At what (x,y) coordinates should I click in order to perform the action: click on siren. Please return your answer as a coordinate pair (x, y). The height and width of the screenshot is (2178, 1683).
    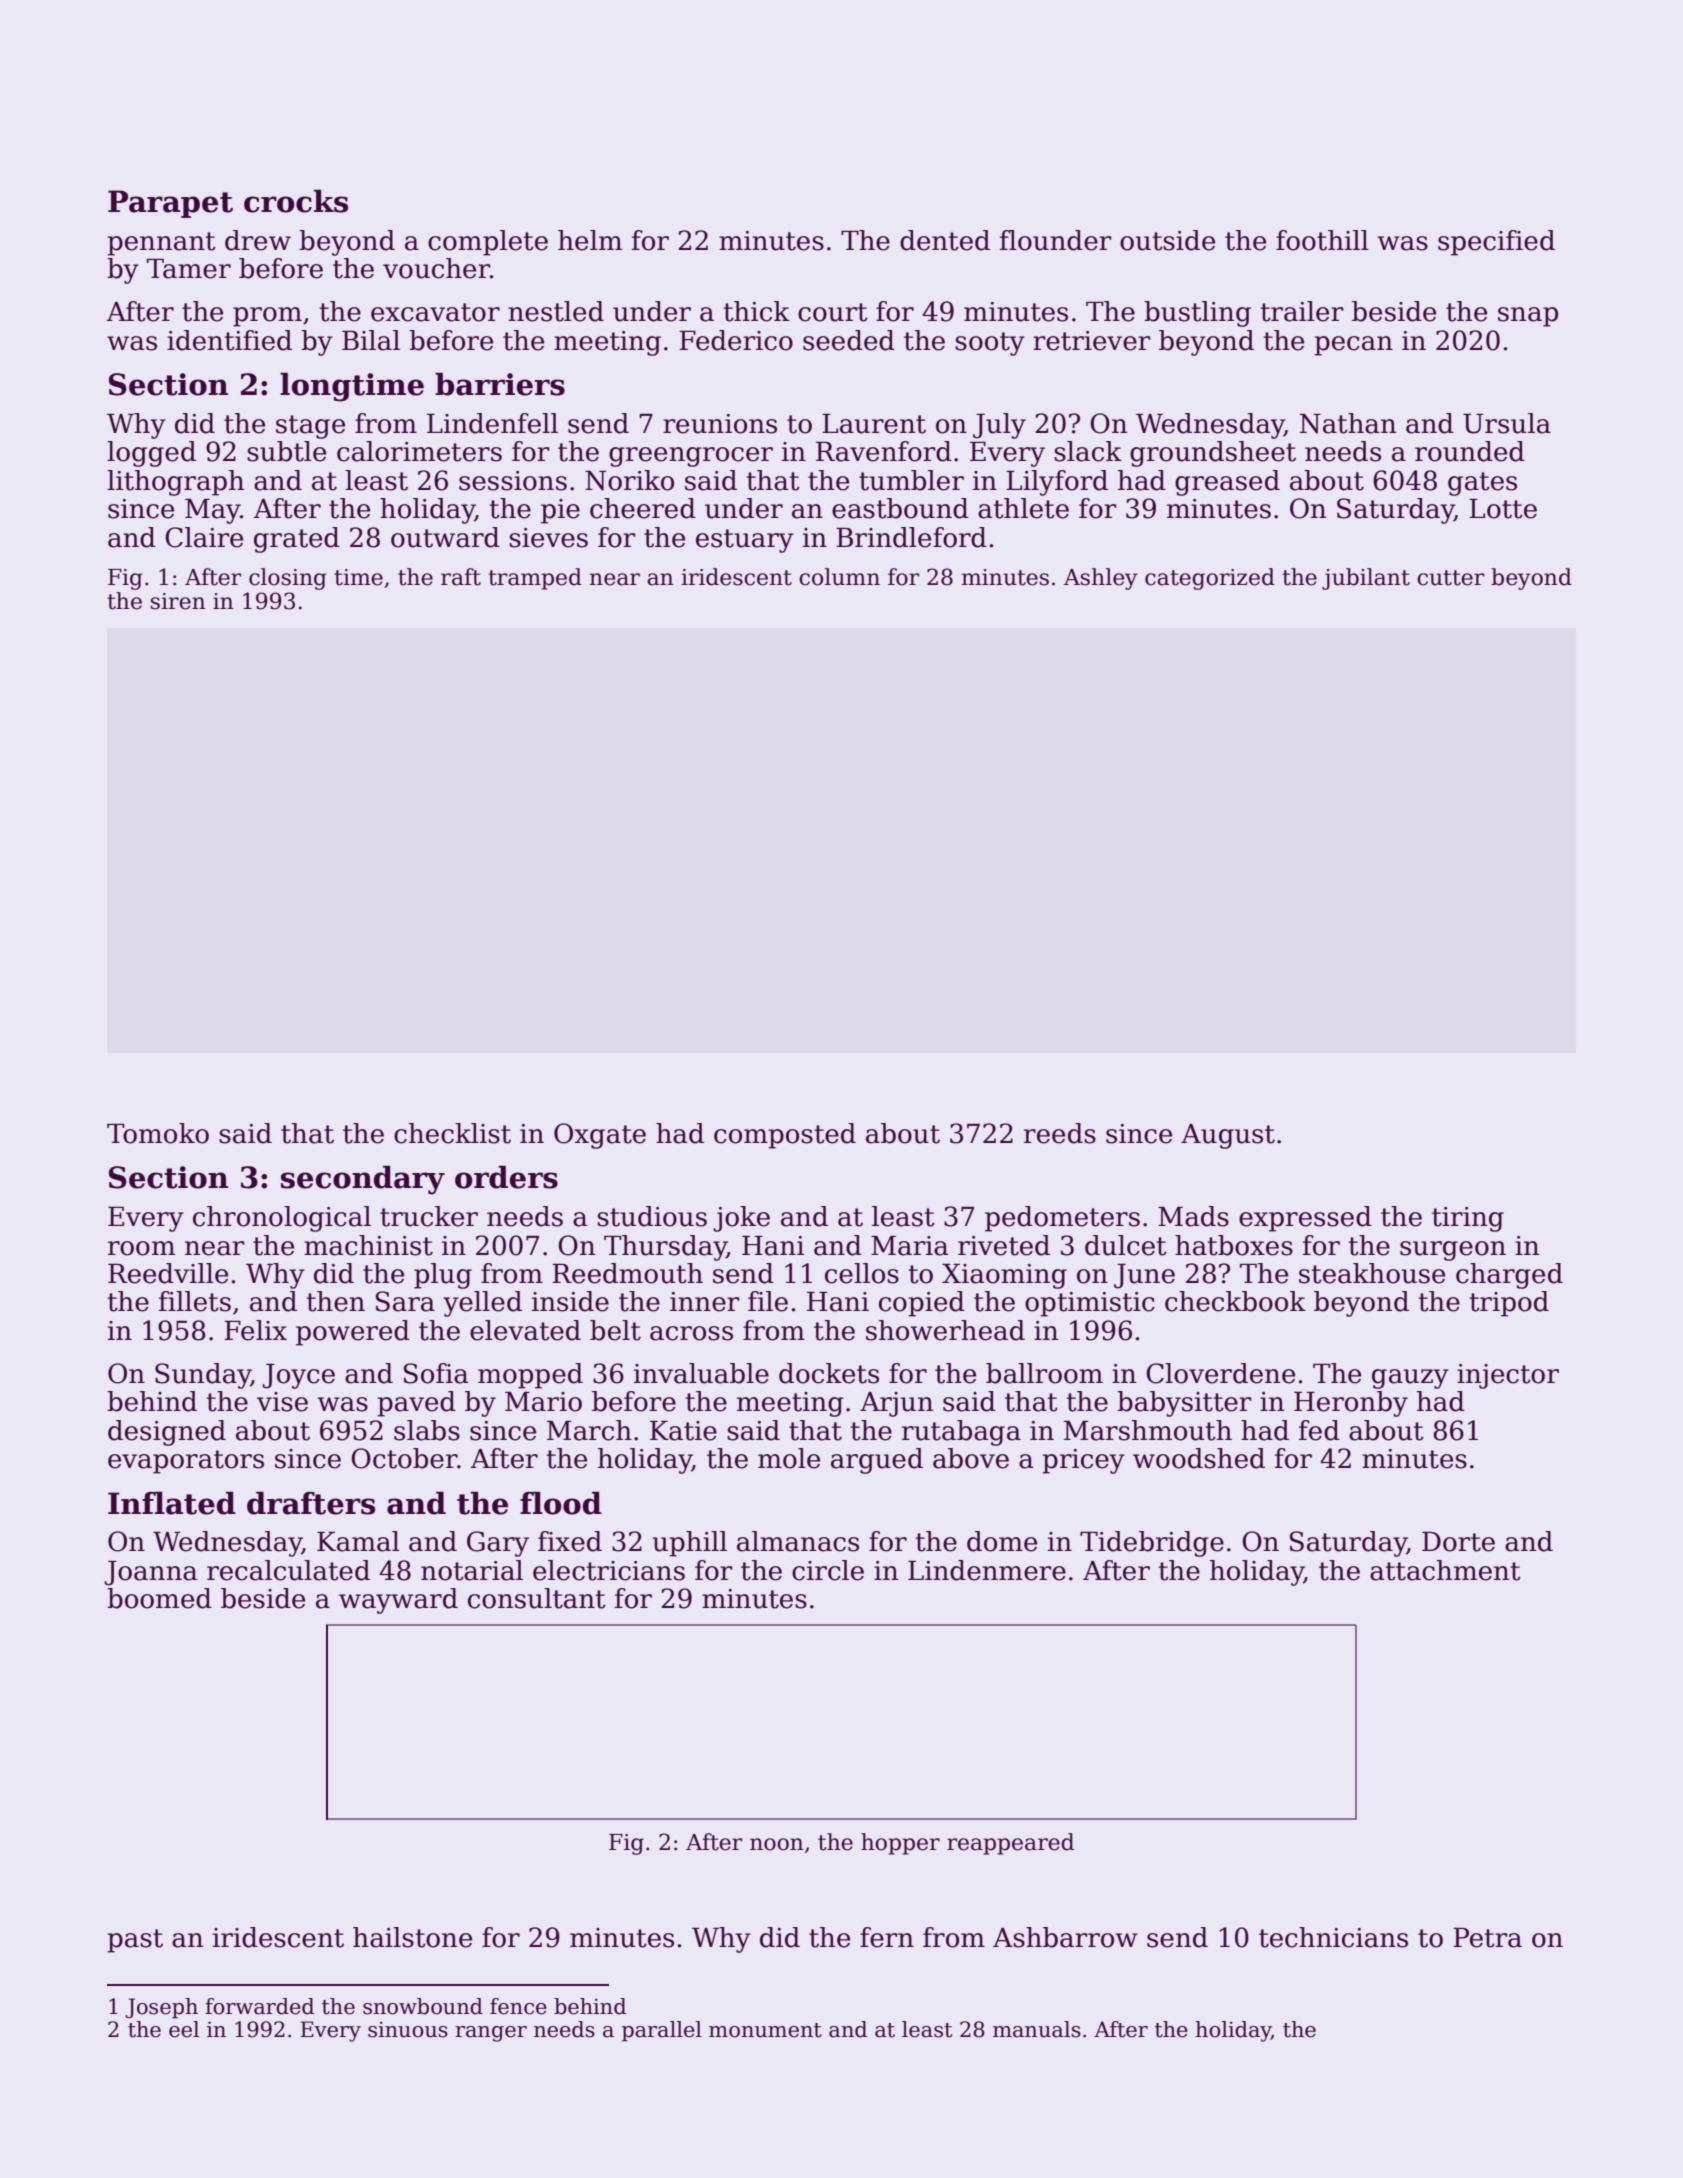
    Looking at the image, I should click on (178, 601).
